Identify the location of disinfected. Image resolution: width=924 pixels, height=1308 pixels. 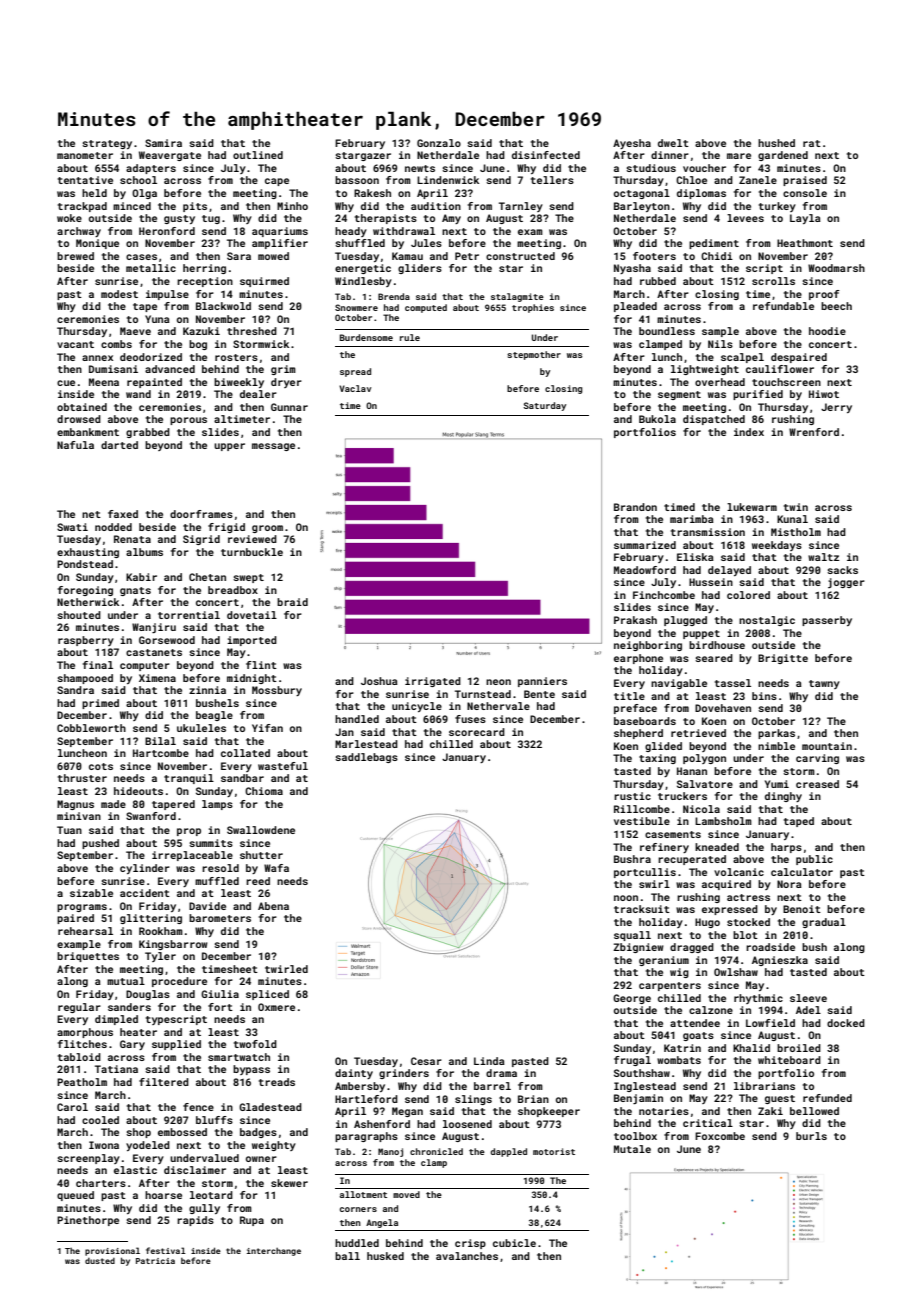
(546, 155).
